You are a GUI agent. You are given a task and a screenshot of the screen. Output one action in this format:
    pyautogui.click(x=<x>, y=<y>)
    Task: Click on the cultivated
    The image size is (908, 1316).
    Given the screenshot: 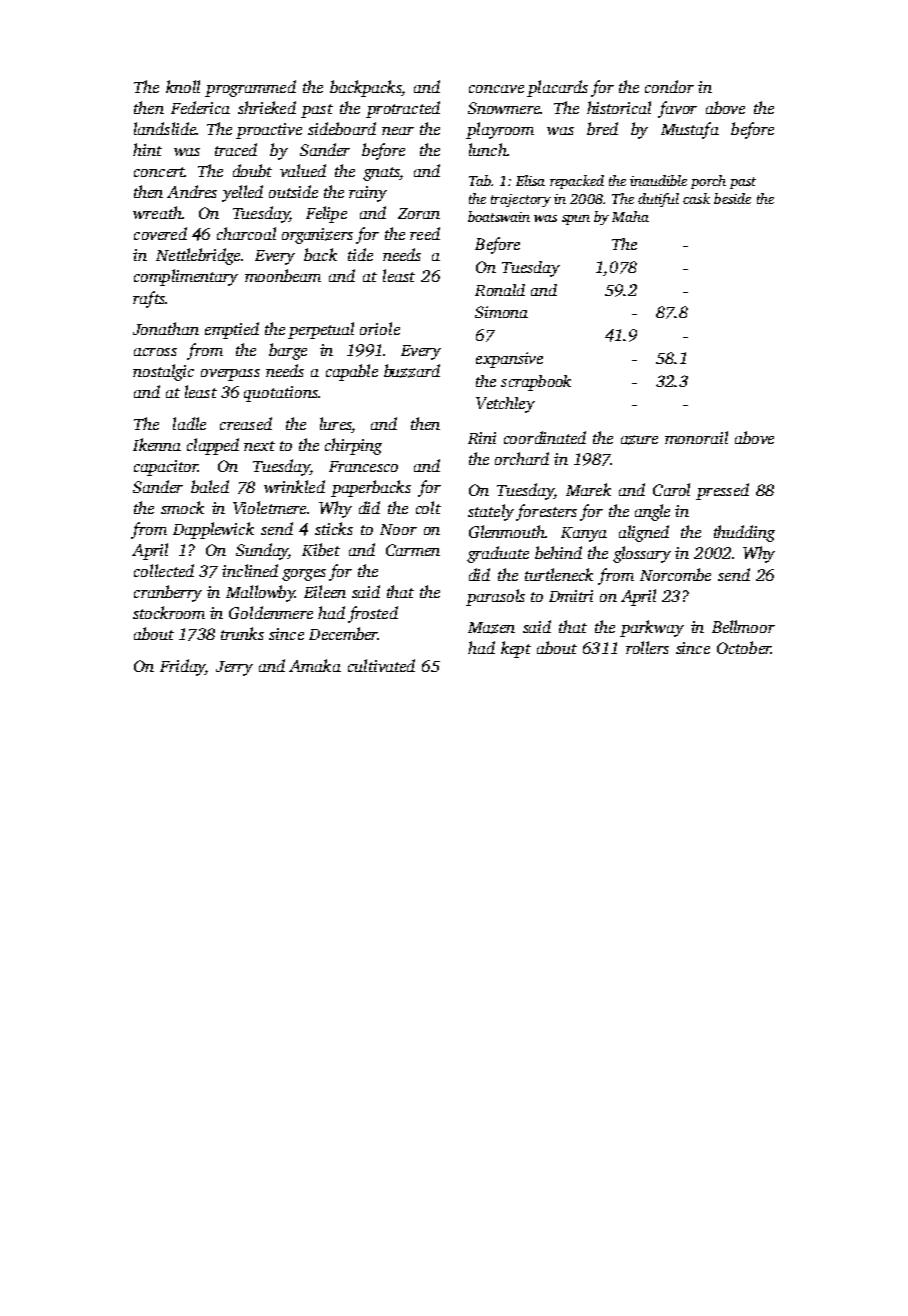 What is the action you would take?
    pyautogui.click(x=381, y=665)
